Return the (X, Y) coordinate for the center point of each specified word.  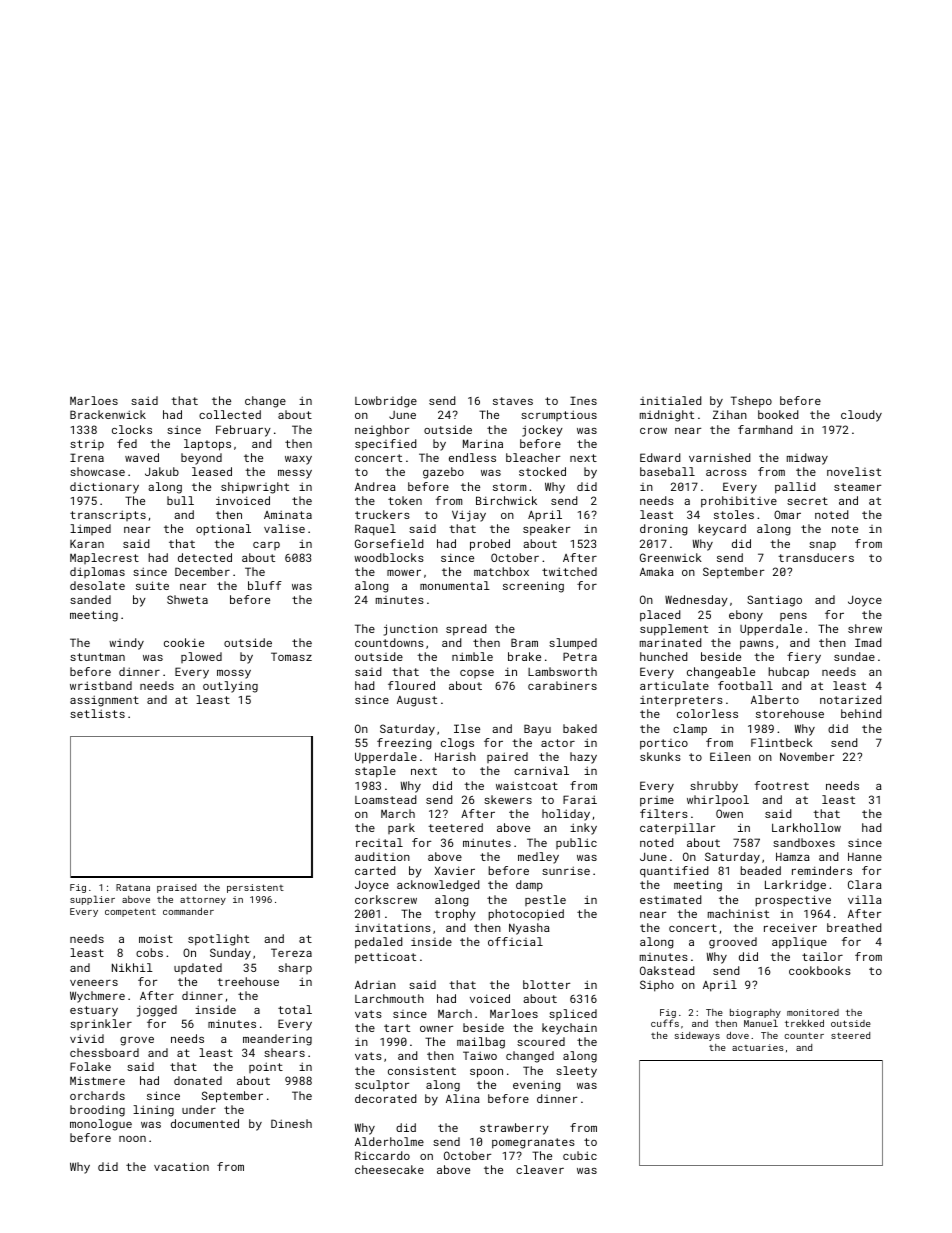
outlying (230, 687)
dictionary (104, 488)
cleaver (540, 1169)
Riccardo (382, 1155)
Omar (787, 514)
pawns (757, 645)
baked (580, 728)
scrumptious (559, 415)
